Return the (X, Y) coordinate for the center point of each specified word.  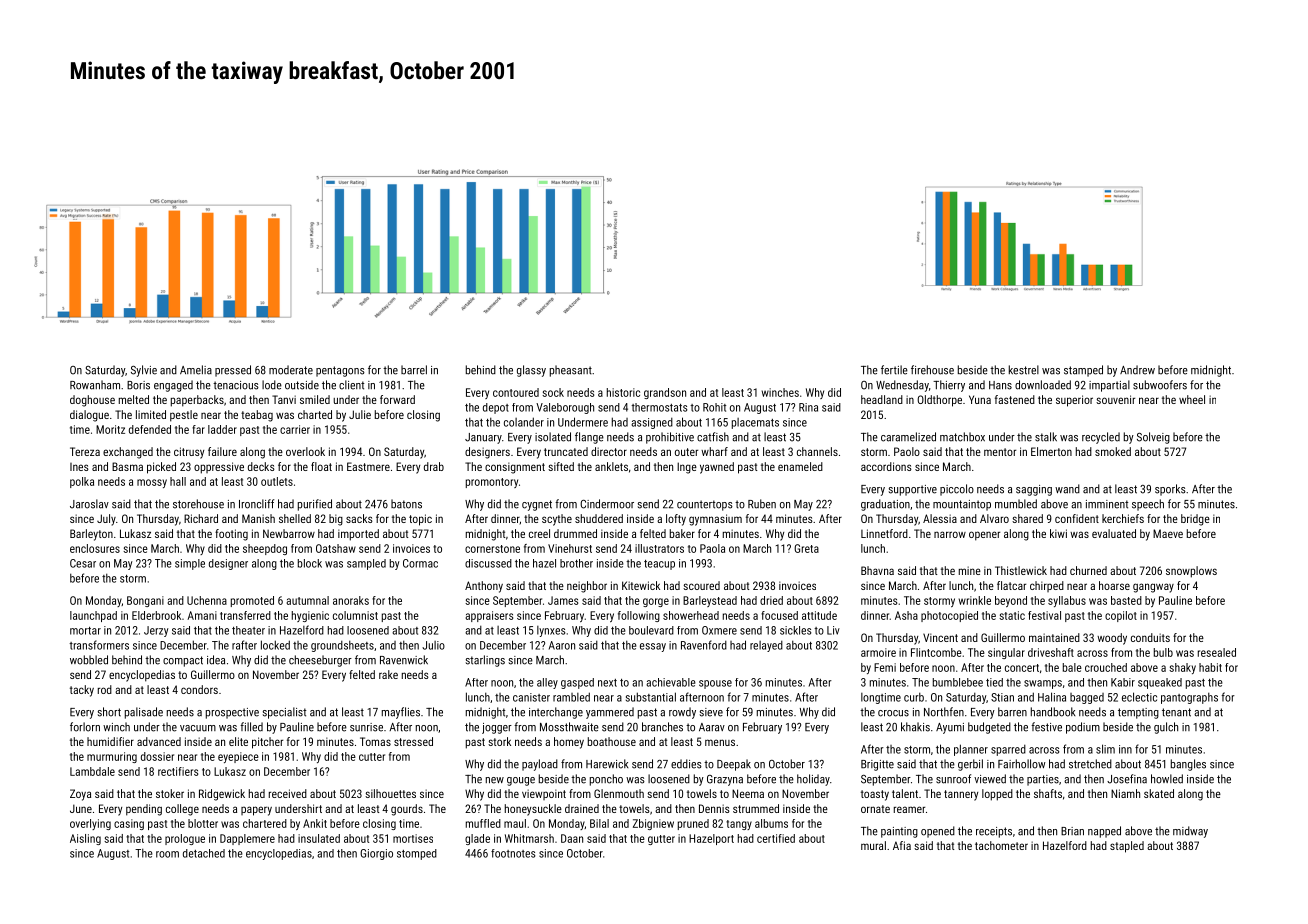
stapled (1127, 847)
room (167, 854)
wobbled (89, 660)
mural (873, 845)
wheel (1192, 399)
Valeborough (565, 408)
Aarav (712, 727)
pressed (233, 371)
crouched (1106, 667)
